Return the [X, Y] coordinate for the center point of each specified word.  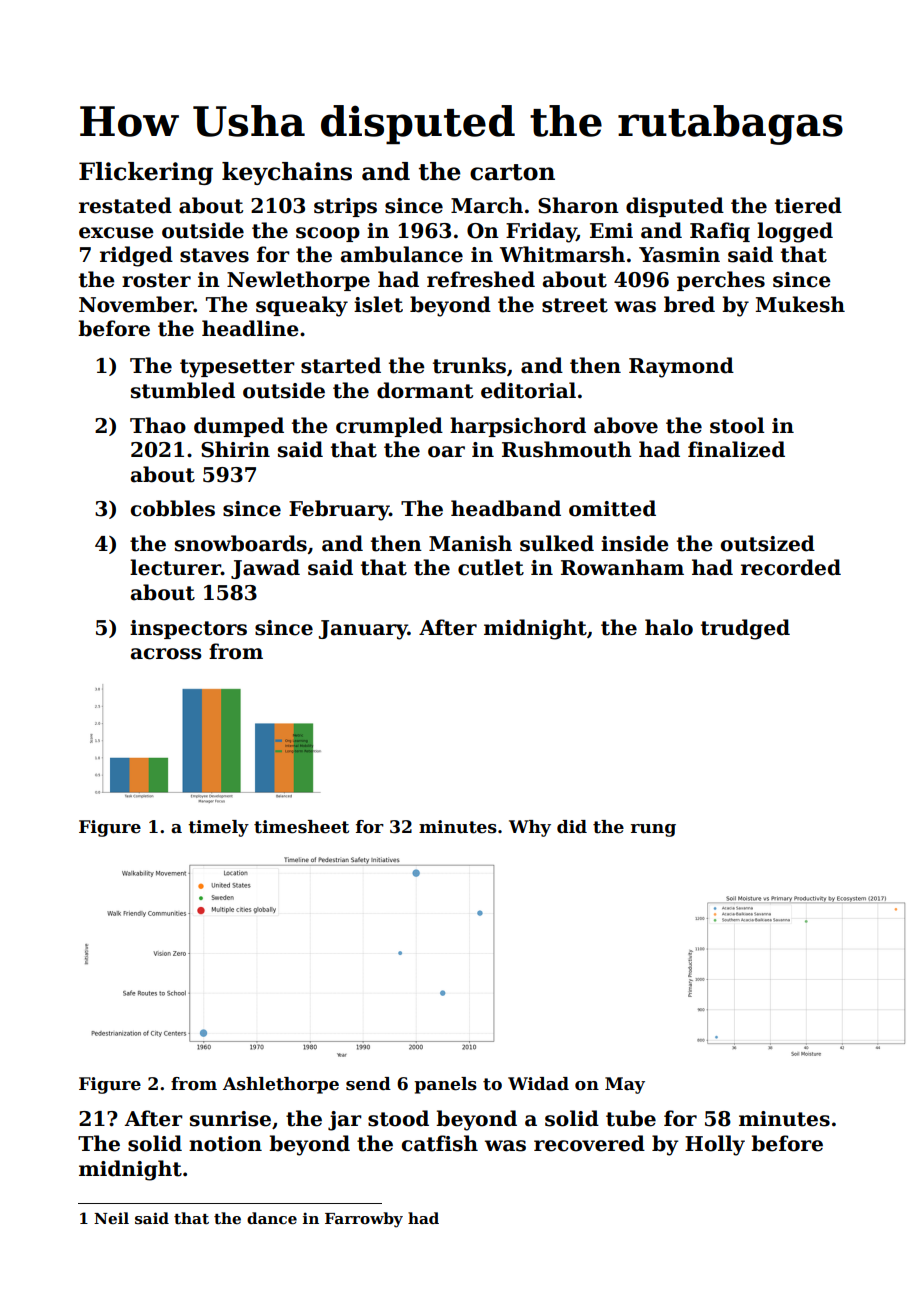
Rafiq [720, 232]
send [368, 1084]
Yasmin [679, 255]
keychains [287, 173]
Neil [111, 1218]
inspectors [188, 629]
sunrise [230, 1119]
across [166, 654]
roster [156, 280]
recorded [791, 567]
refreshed [481, 279]
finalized [736, 449]
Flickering [146, 173]
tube [631, 1118]
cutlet [491, 567]
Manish [470, 543]
